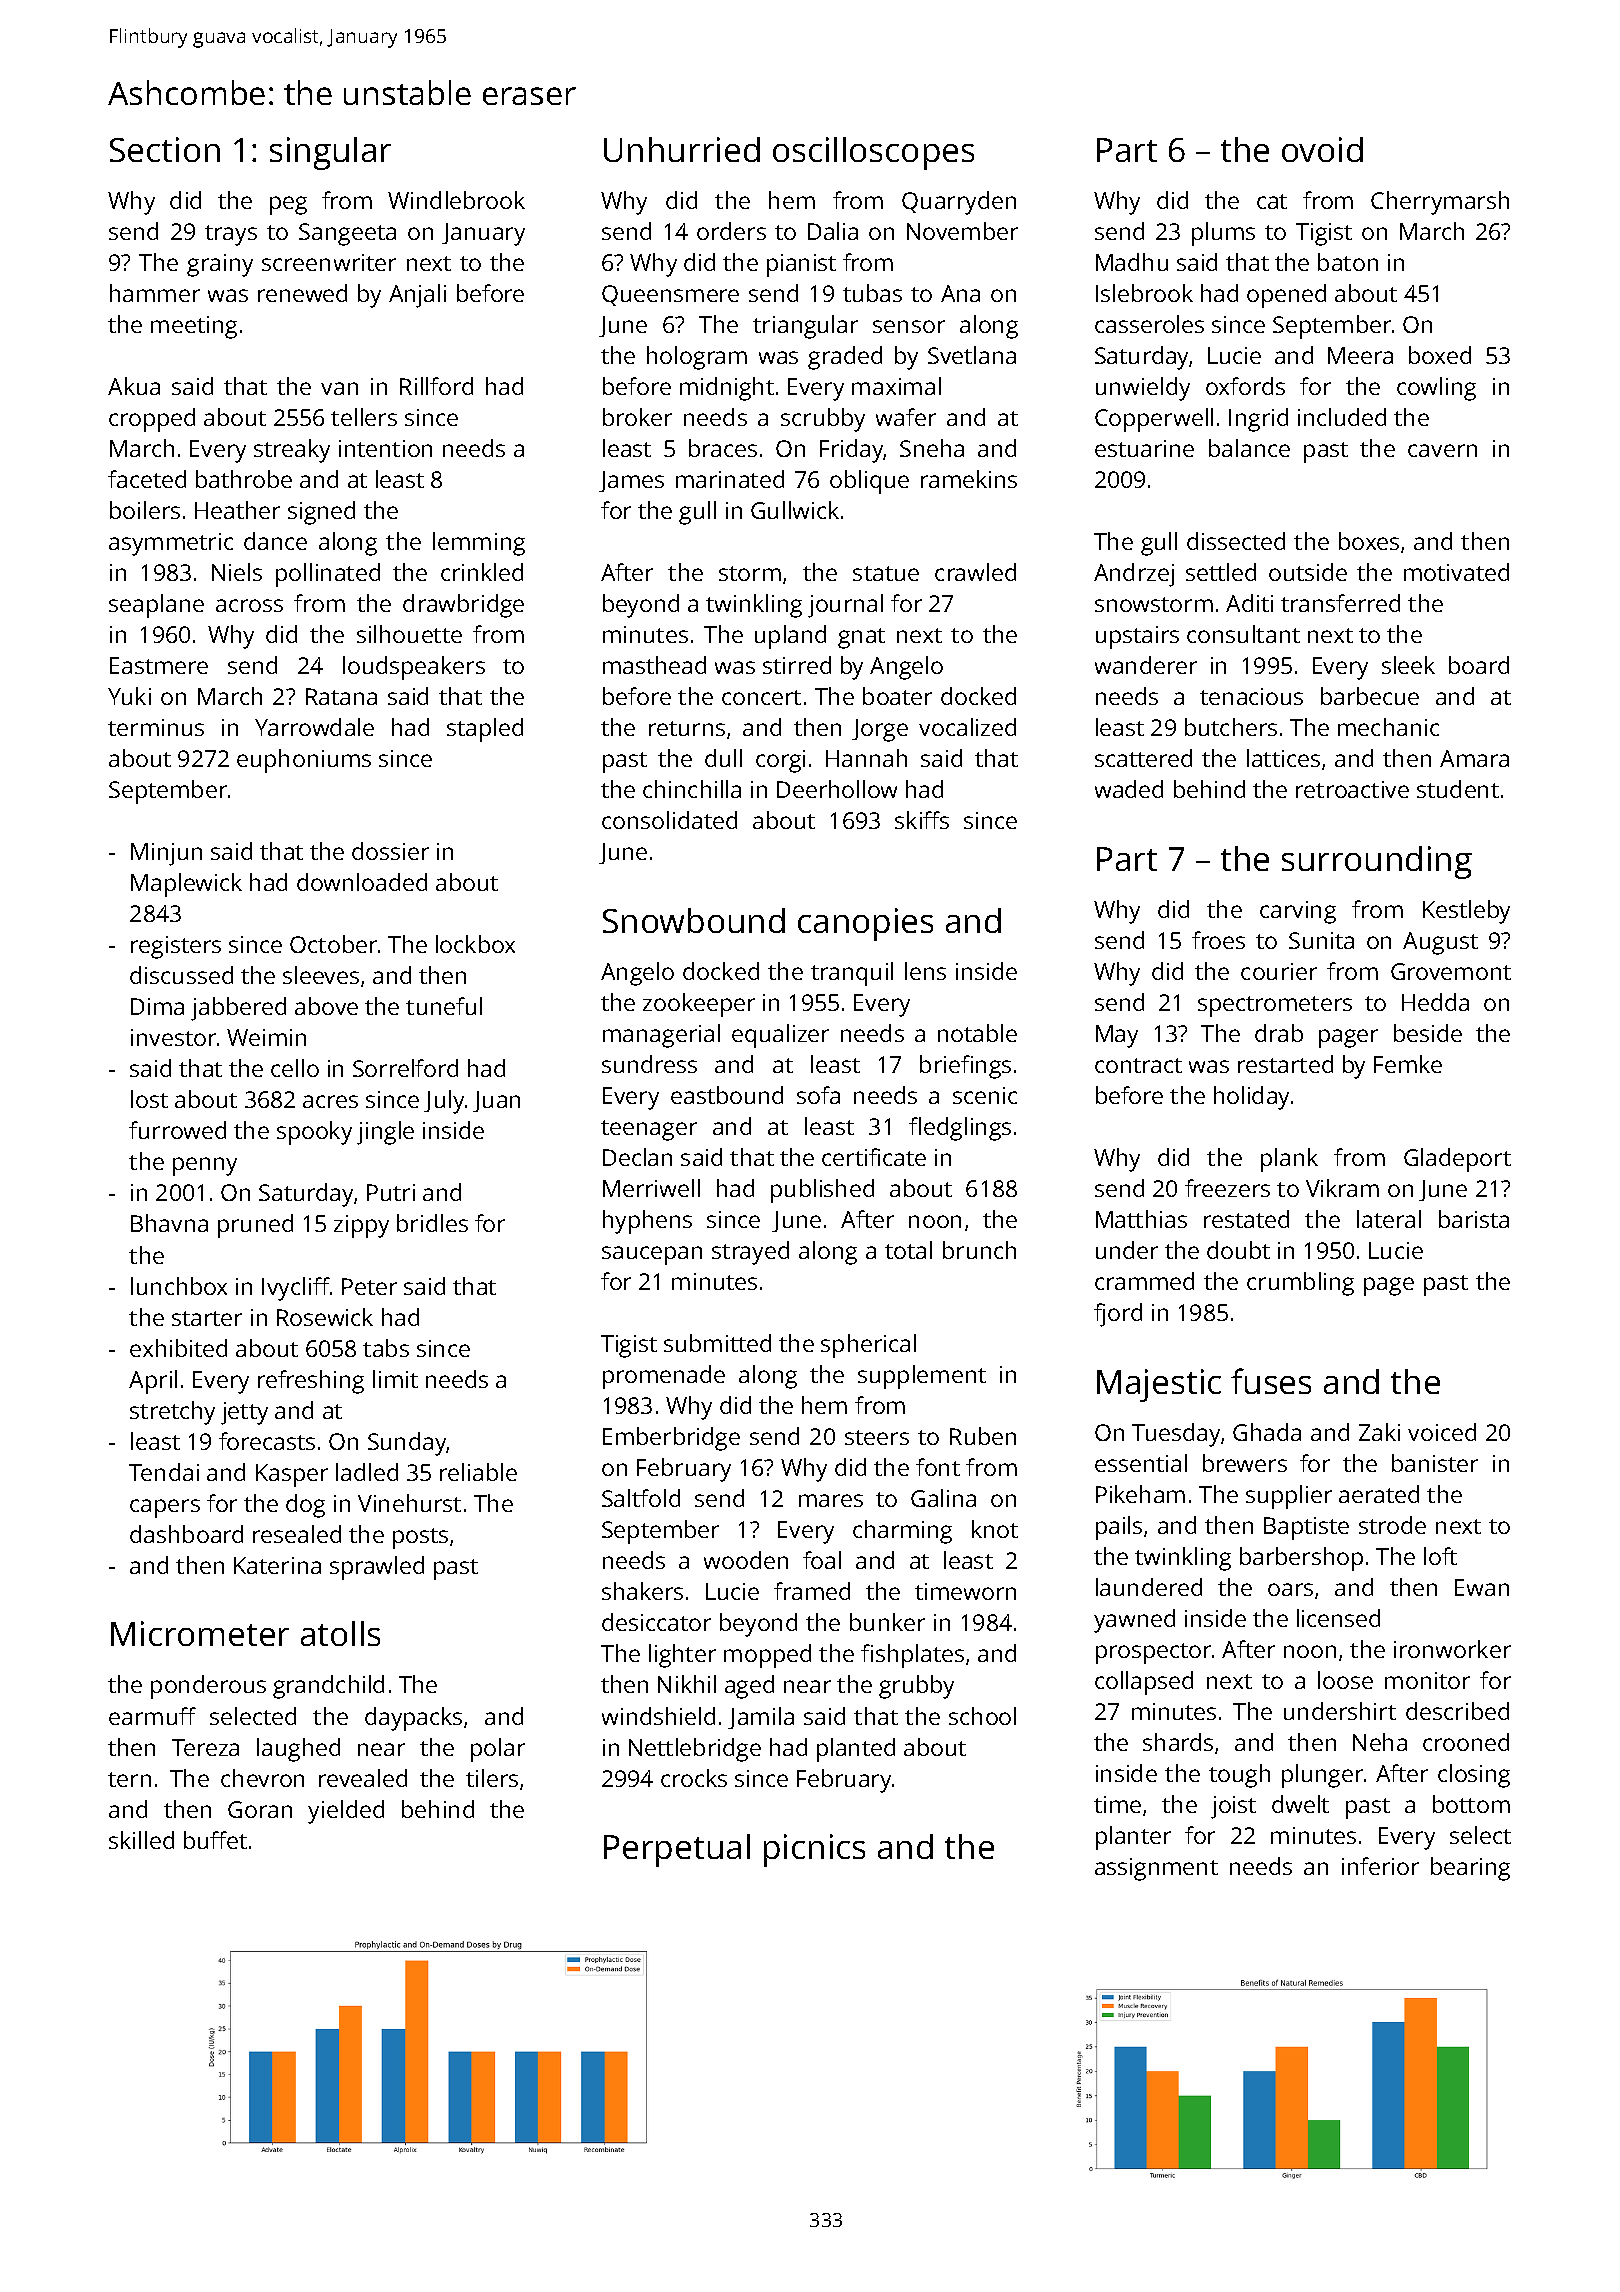  I want to click on consultant, so click(1243, 634).
